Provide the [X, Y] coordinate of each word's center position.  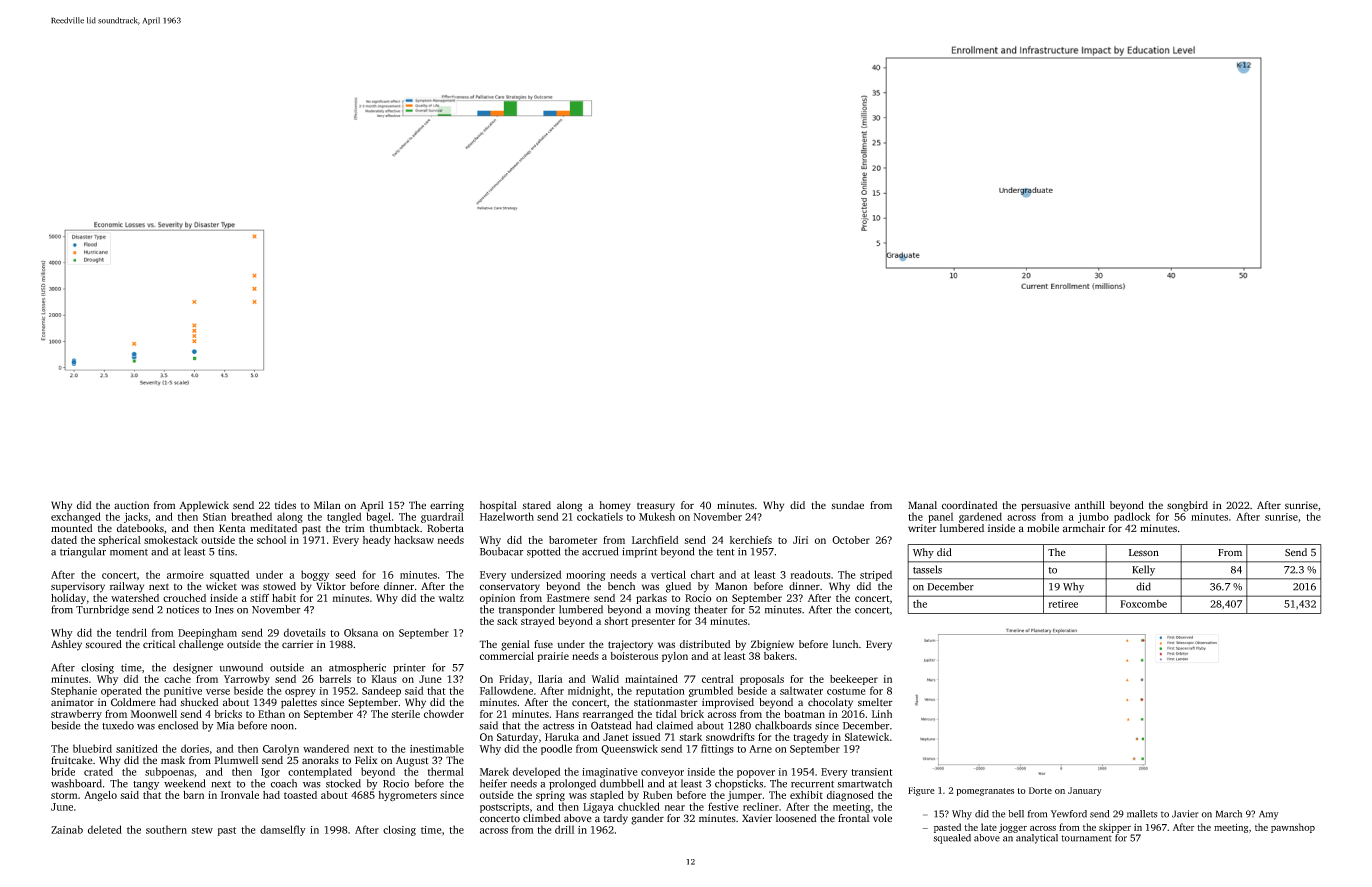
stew [202, 830]
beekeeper [854, 680]
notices [182, 609]
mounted [72, 528]
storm [64, 795]
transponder [527, 610]
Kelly [1143, 570]
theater [711, 609]
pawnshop [1293, 828]
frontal [854, 818]
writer [922, 528]
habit [284, 598]
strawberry [76, 715]
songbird [1187, 506]
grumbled [711, 691]
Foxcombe [1143, 604]
